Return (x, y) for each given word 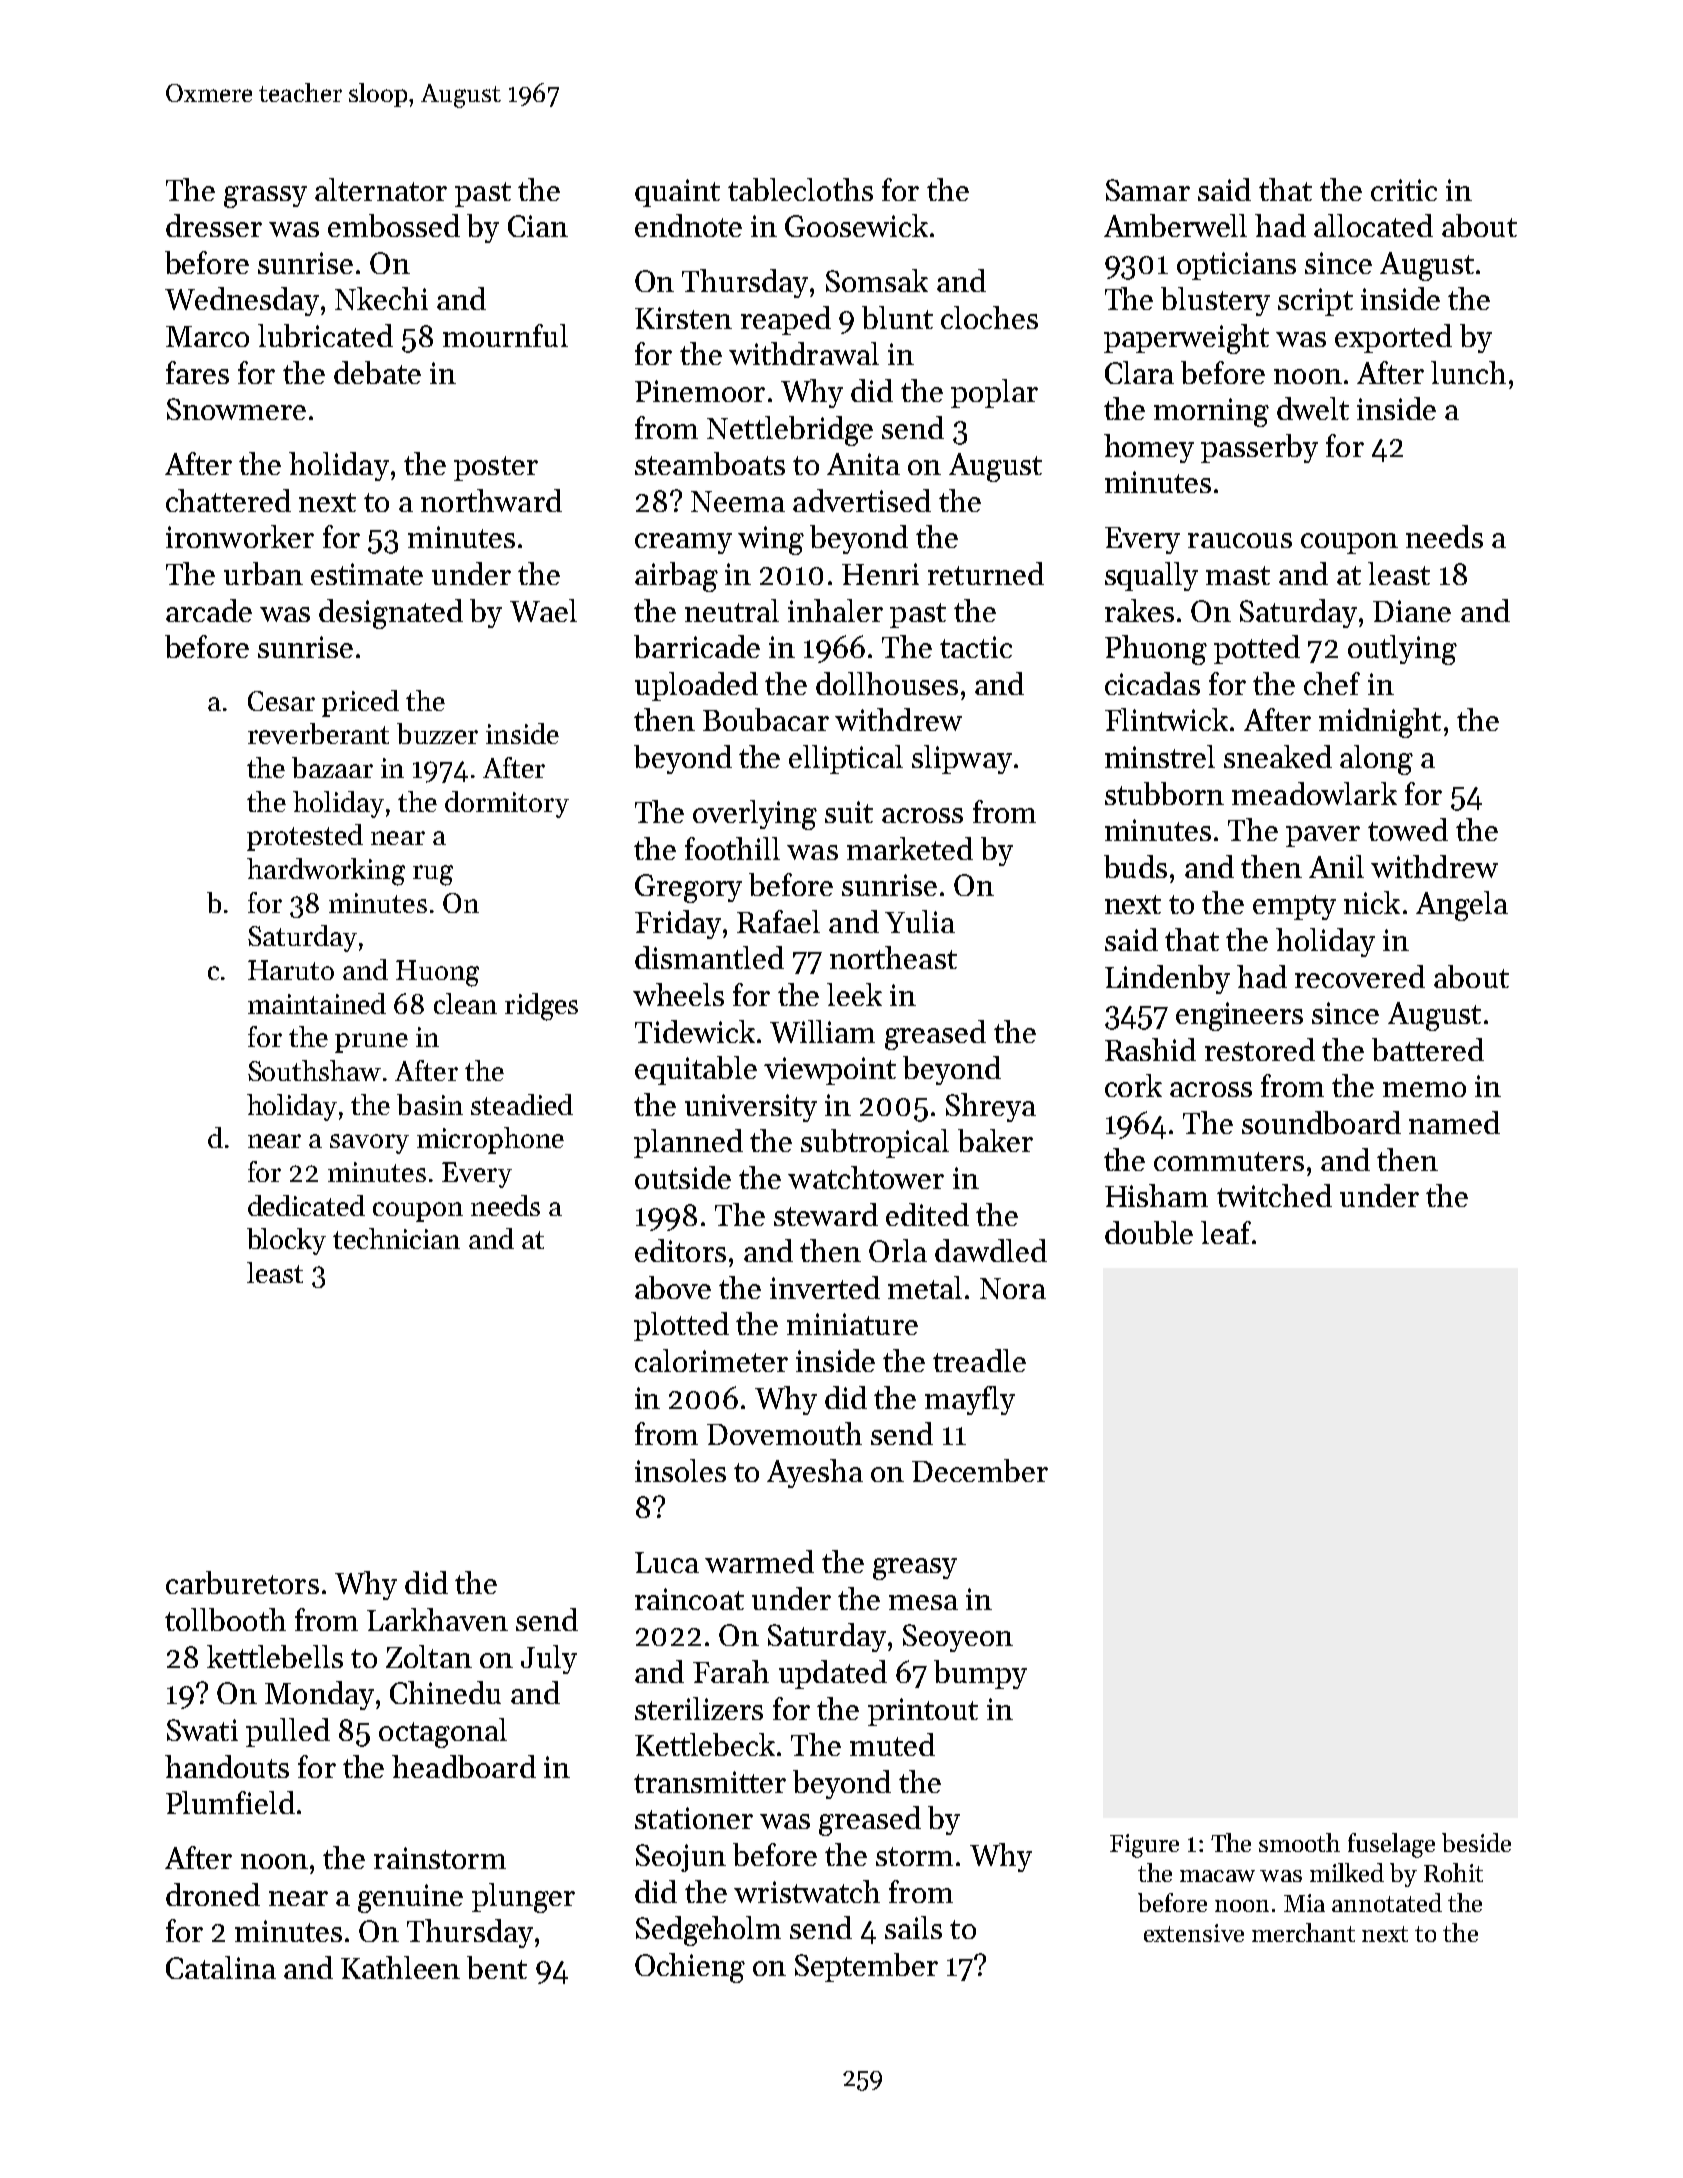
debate (377, 372)
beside (1476, 1842)
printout (923, 1712)
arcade (209, 610)
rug (433, 875)
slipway (962, 759)
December (980, 1470)
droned (213, 1894)
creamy (683, 543)
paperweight (1186, 339)
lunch (1468, 372)
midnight (1380, 723)
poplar (994, 393)
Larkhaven (437, 1619)
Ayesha (815, 1473)
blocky (286, 1241)
